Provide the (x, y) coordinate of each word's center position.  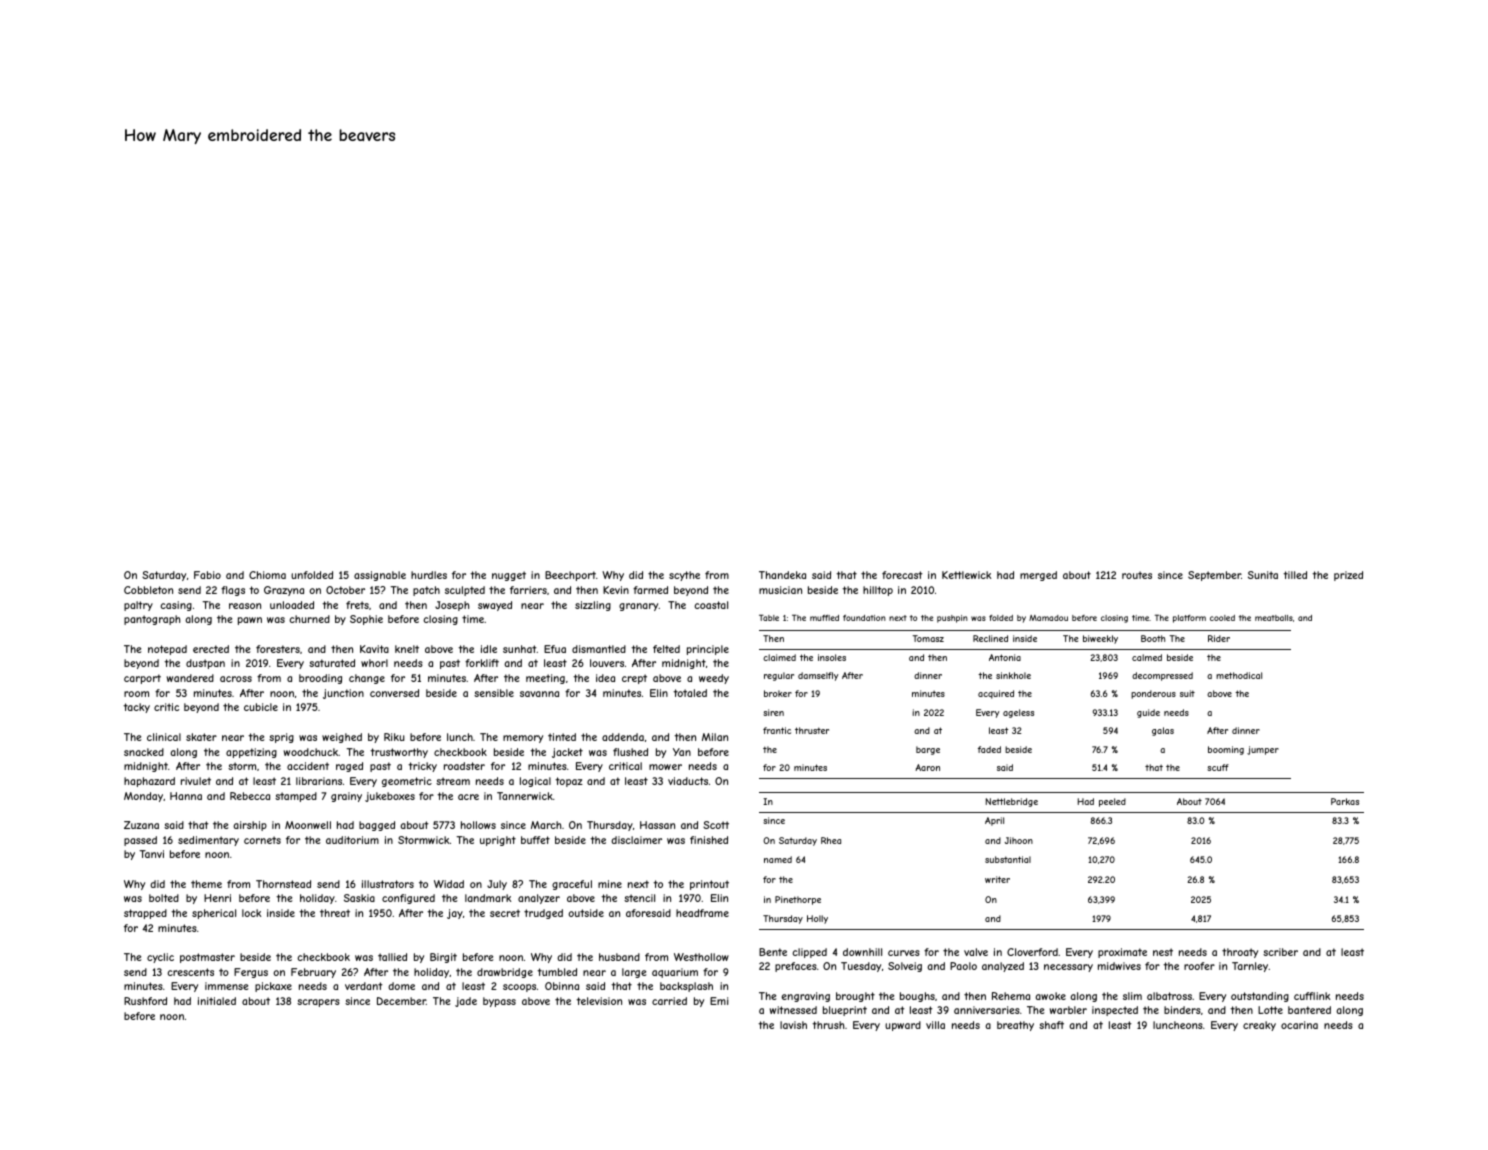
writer (997, 879)
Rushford (145, 1001)
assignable (380, 576)
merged (1038, 576)
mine (610, 884)
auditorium (352, 840)
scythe (684, 576)
